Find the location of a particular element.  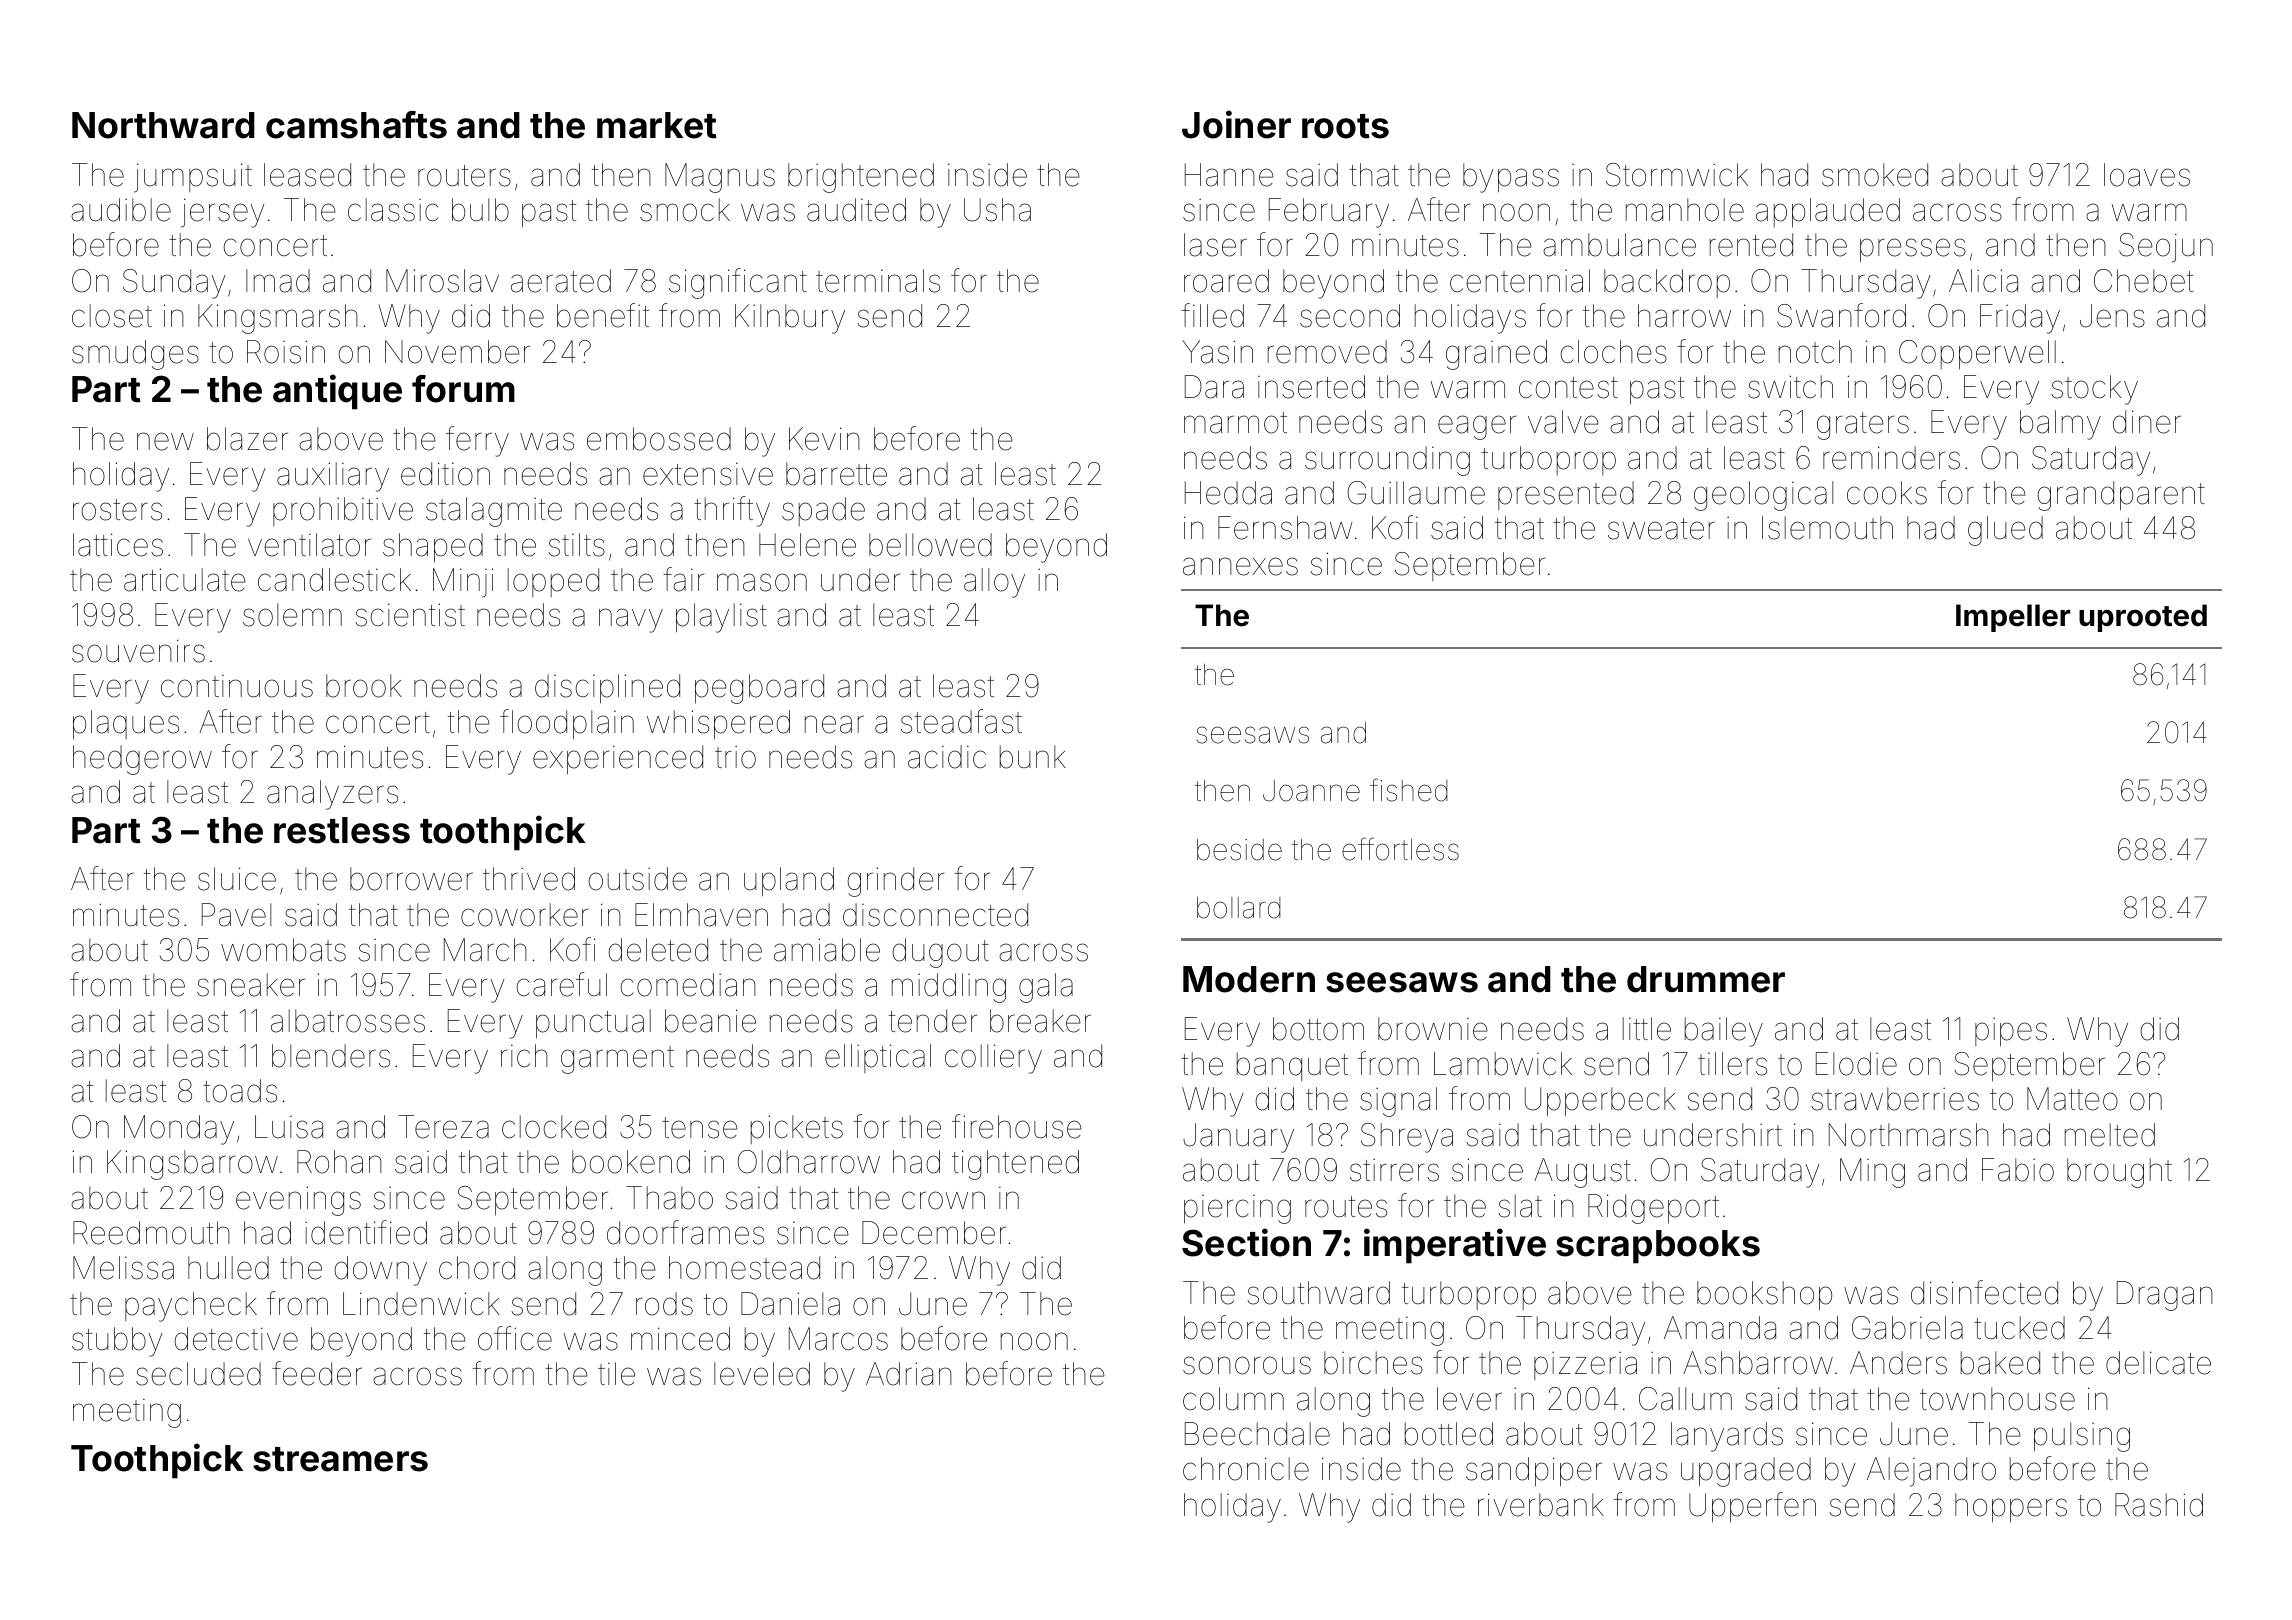

riverbank is located at coordinates (1541, 1505).
